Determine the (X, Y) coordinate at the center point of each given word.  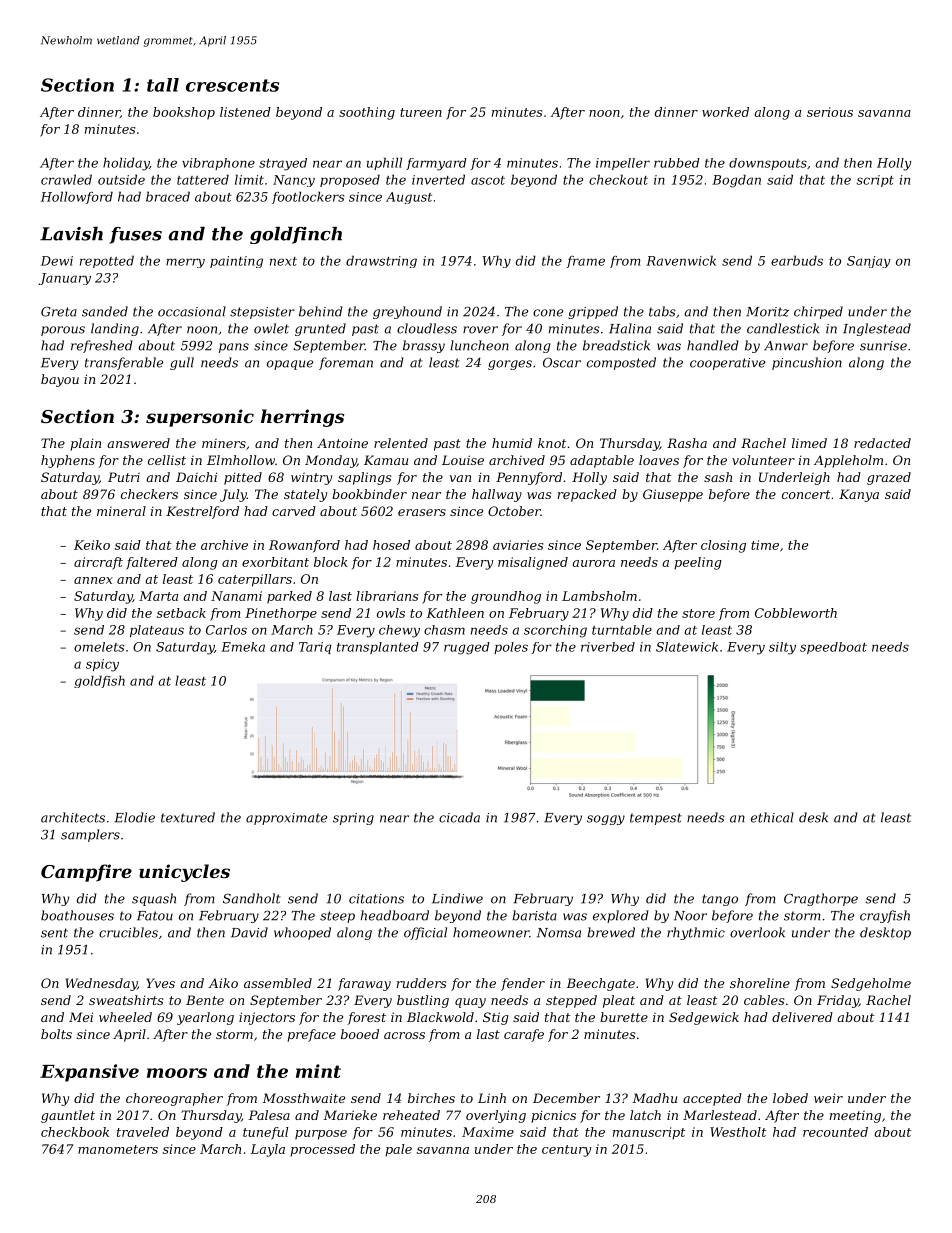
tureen (421, 112)
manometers (118, 1149)
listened (245, 112)
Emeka (243, 647)
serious (830, 112)
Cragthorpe (821, 899)
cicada (459, 817)
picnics (553, 1116)
